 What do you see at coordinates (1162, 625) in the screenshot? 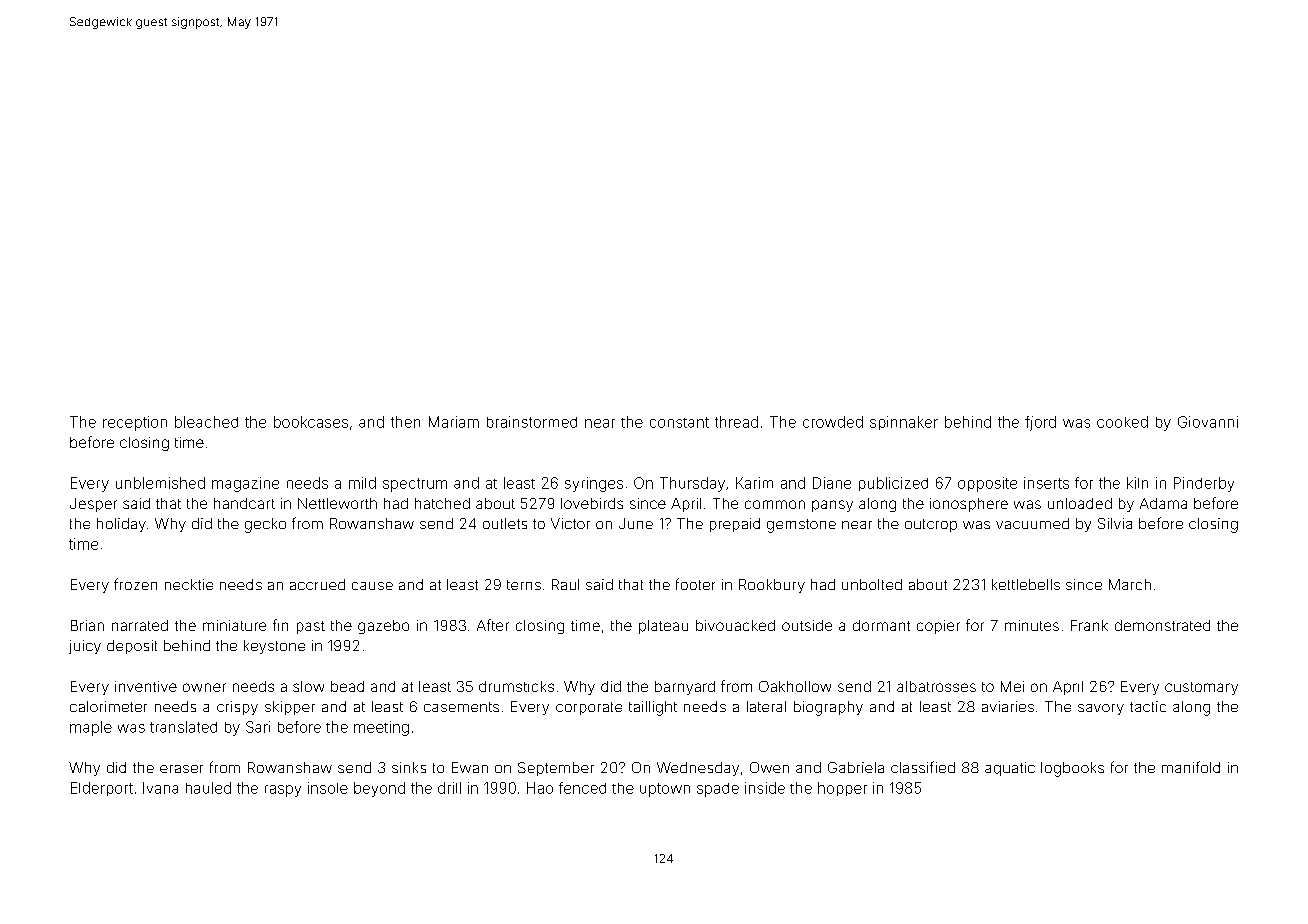
I see `demonstrated` at bounding box center [1162, 625].
